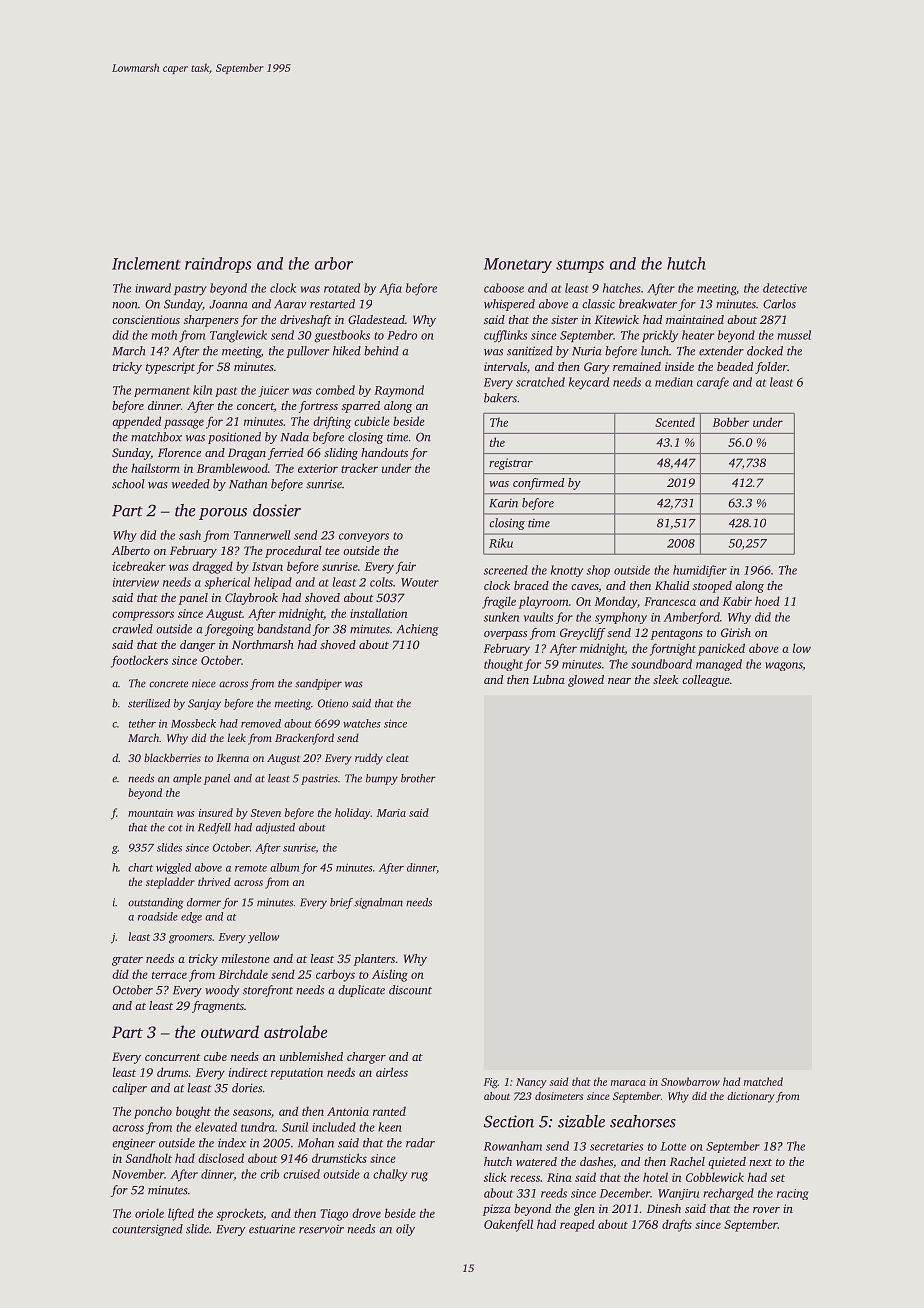 The width and height of the screenshot is (924, 1308). What do you see at coordinates (153, 288) in the screenshot?
I see `inward` at bounding box center [153, 288].
